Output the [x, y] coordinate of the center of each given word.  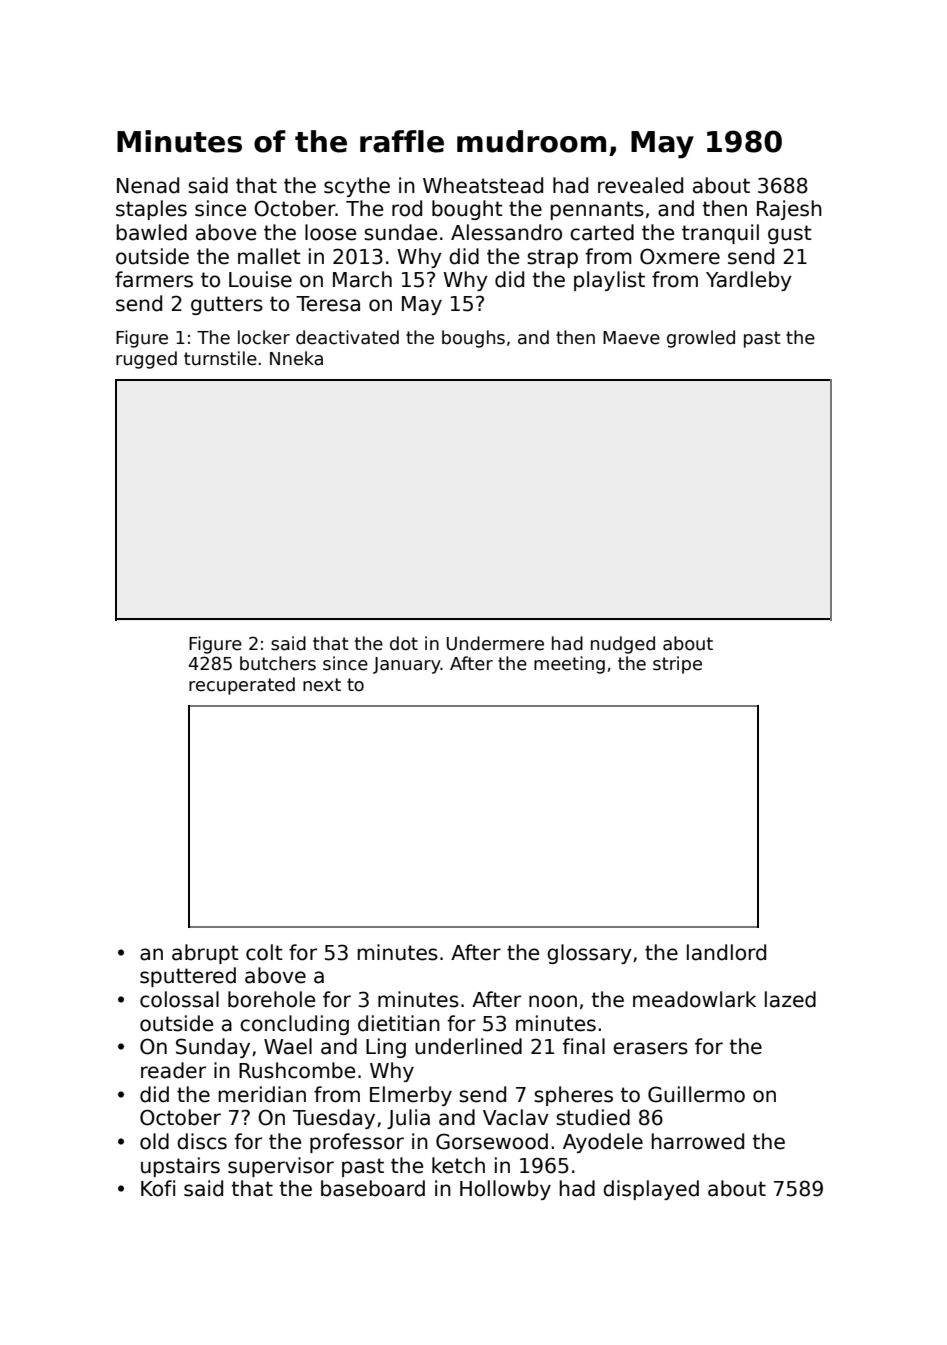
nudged [623, 645]
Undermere [495, 643]
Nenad [148, 185]
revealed [640, 185]
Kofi [158, 1188]
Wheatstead [483, 185]
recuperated [242, 686]
